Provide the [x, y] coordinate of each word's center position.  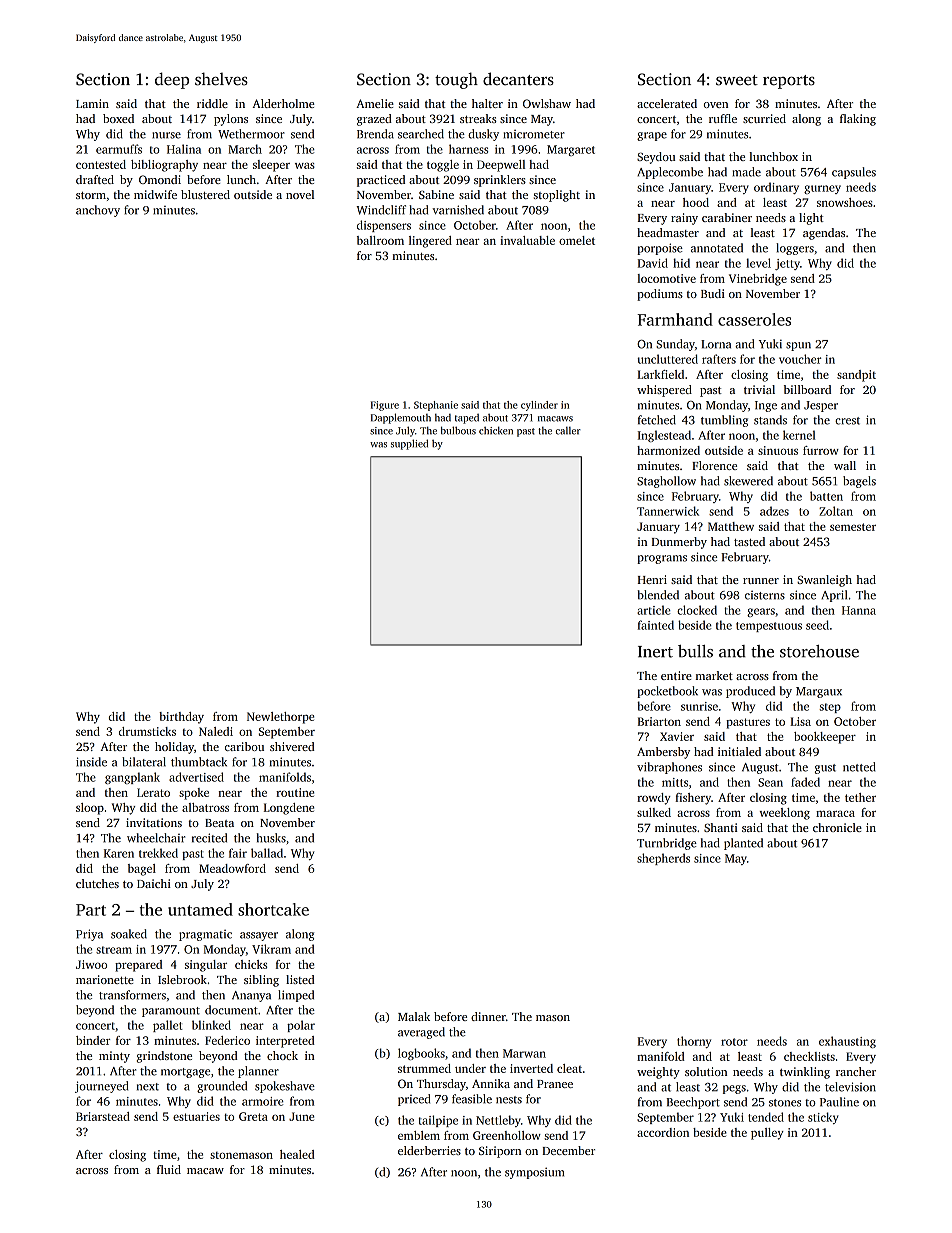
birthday [181, 718]
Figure [385, 406]
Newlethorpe [280, 718]
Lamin [92, 103]
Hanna [859, 610]
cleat [569, 1068]
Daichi [154, 883]
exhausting [847, 1042]
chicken [496, 430]
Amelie [375, 103]
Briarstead [103, 1116]
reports [789, 82]
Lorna [716, 344]
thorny [694, 1042]
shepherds [663, 859]
